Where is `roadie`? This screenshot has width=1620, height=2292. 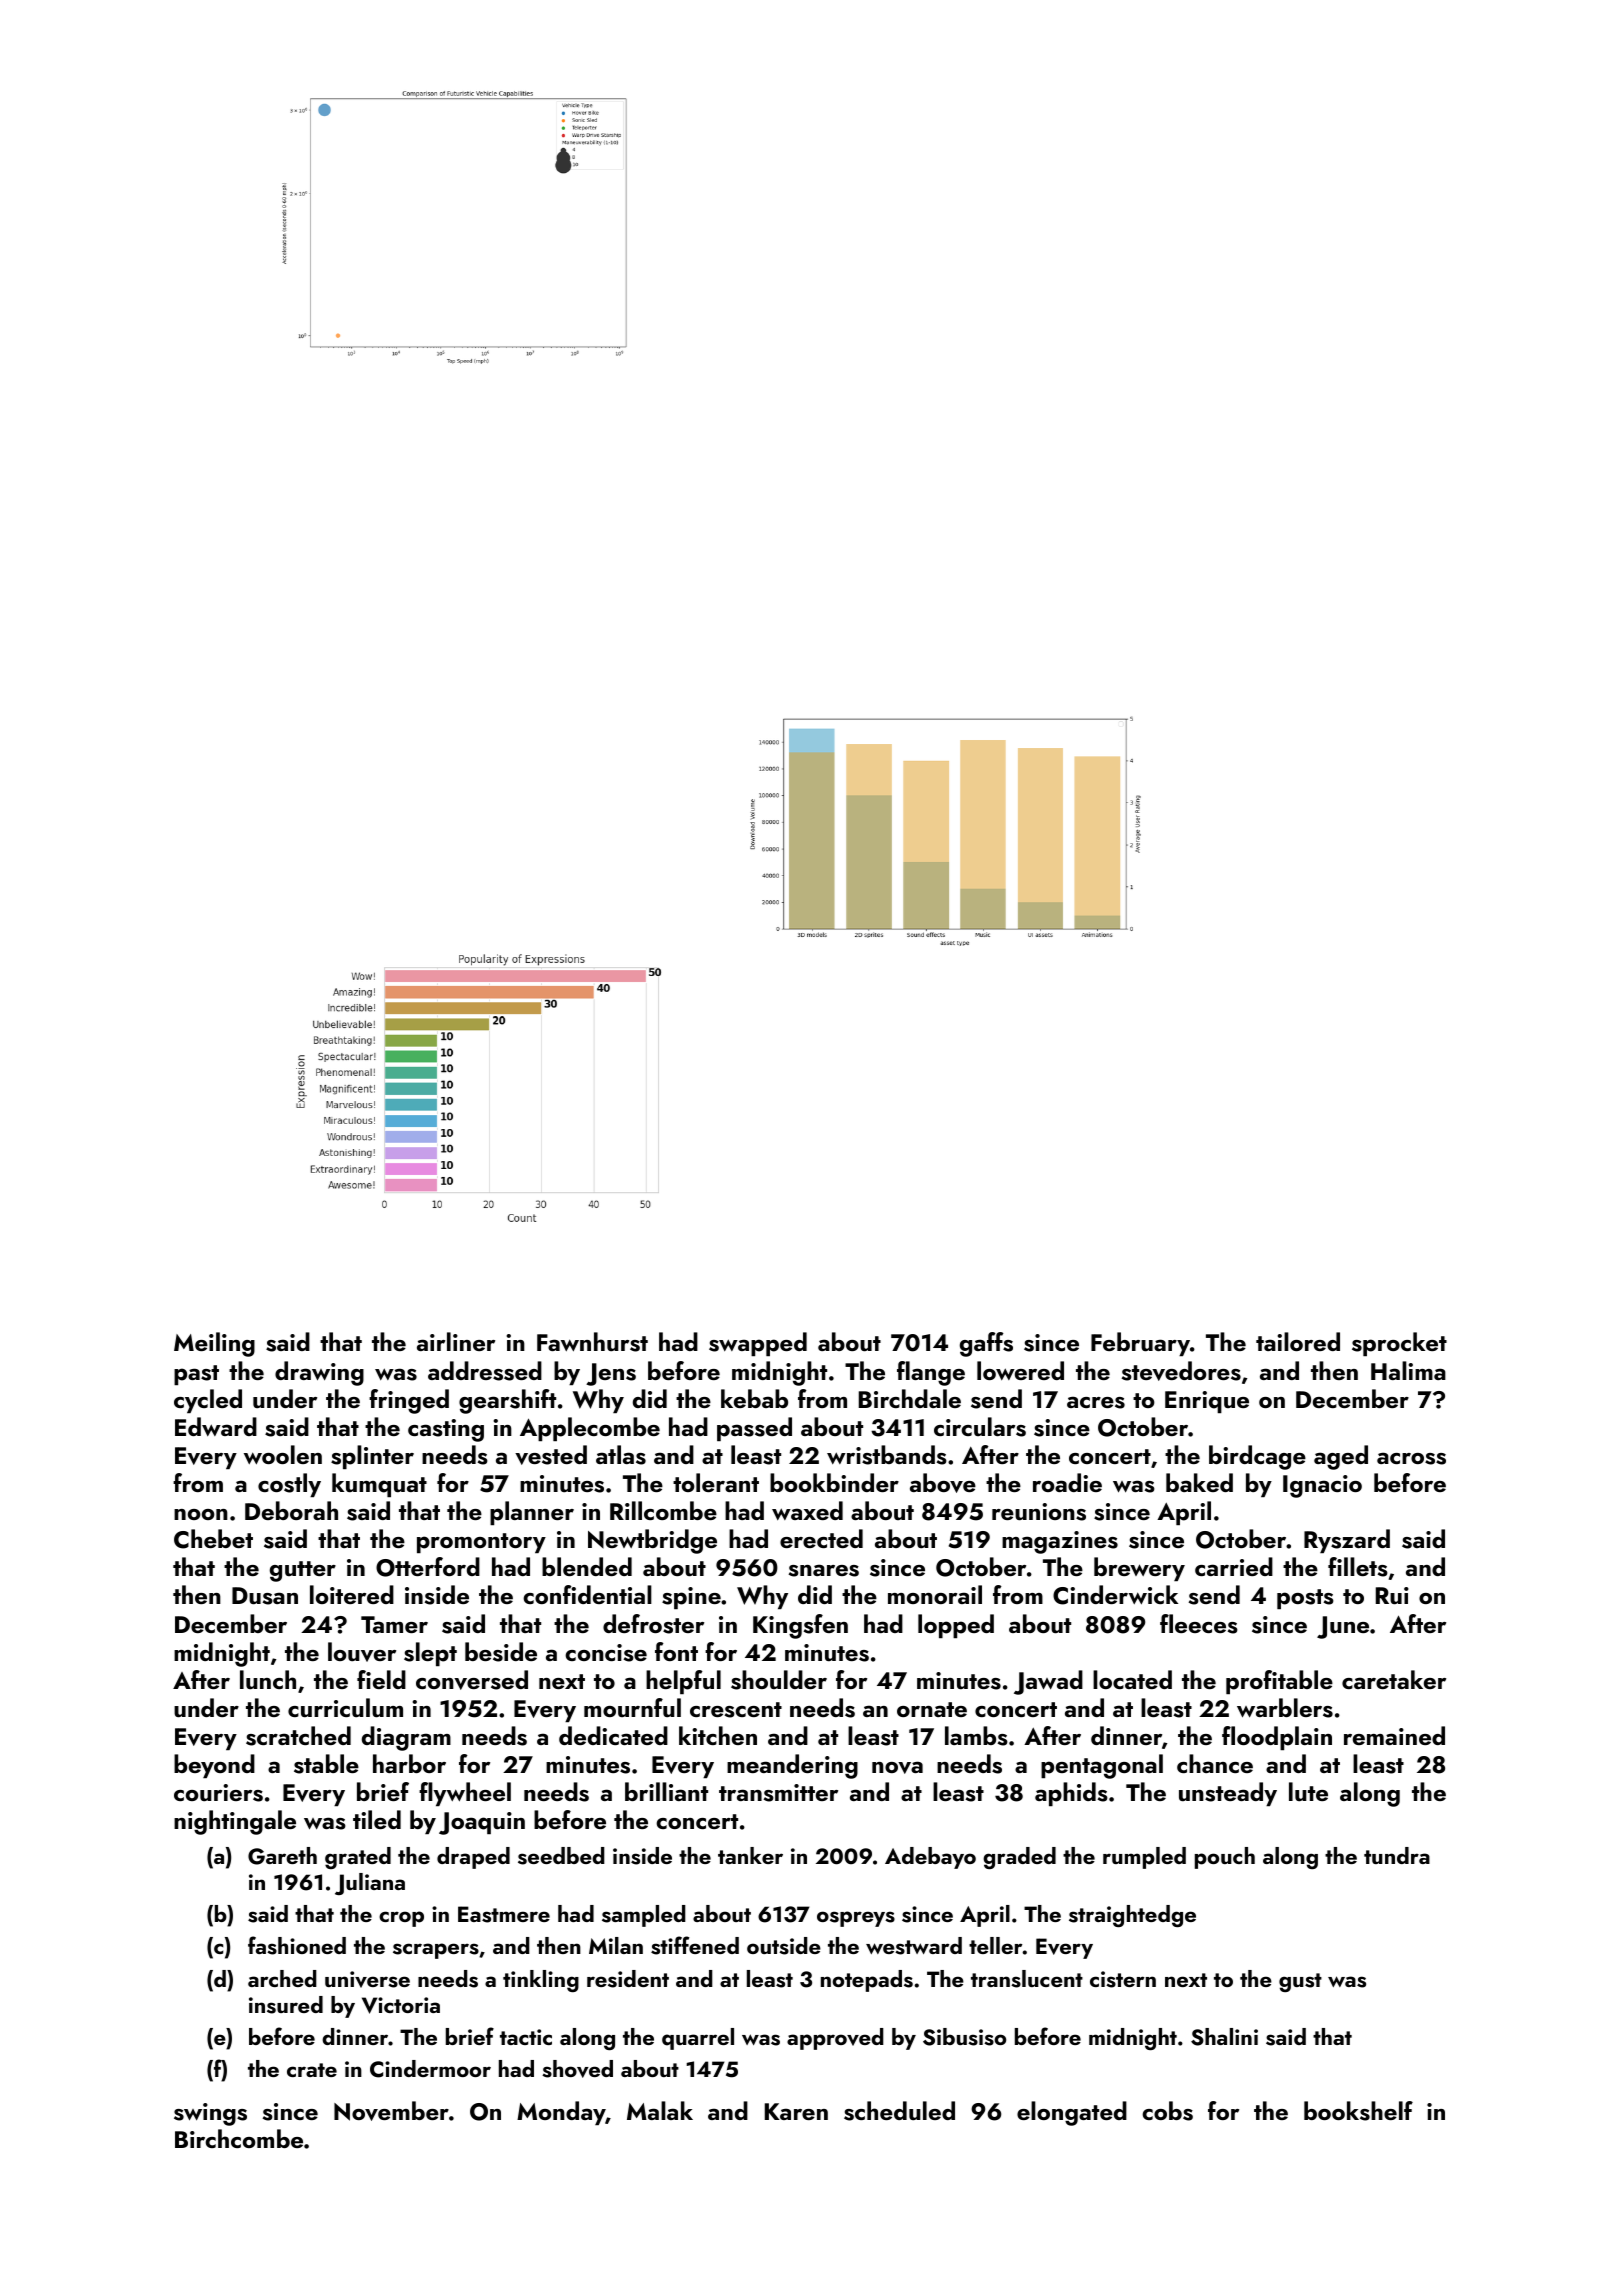
roadie is located at coordinates (1067, 1482).
